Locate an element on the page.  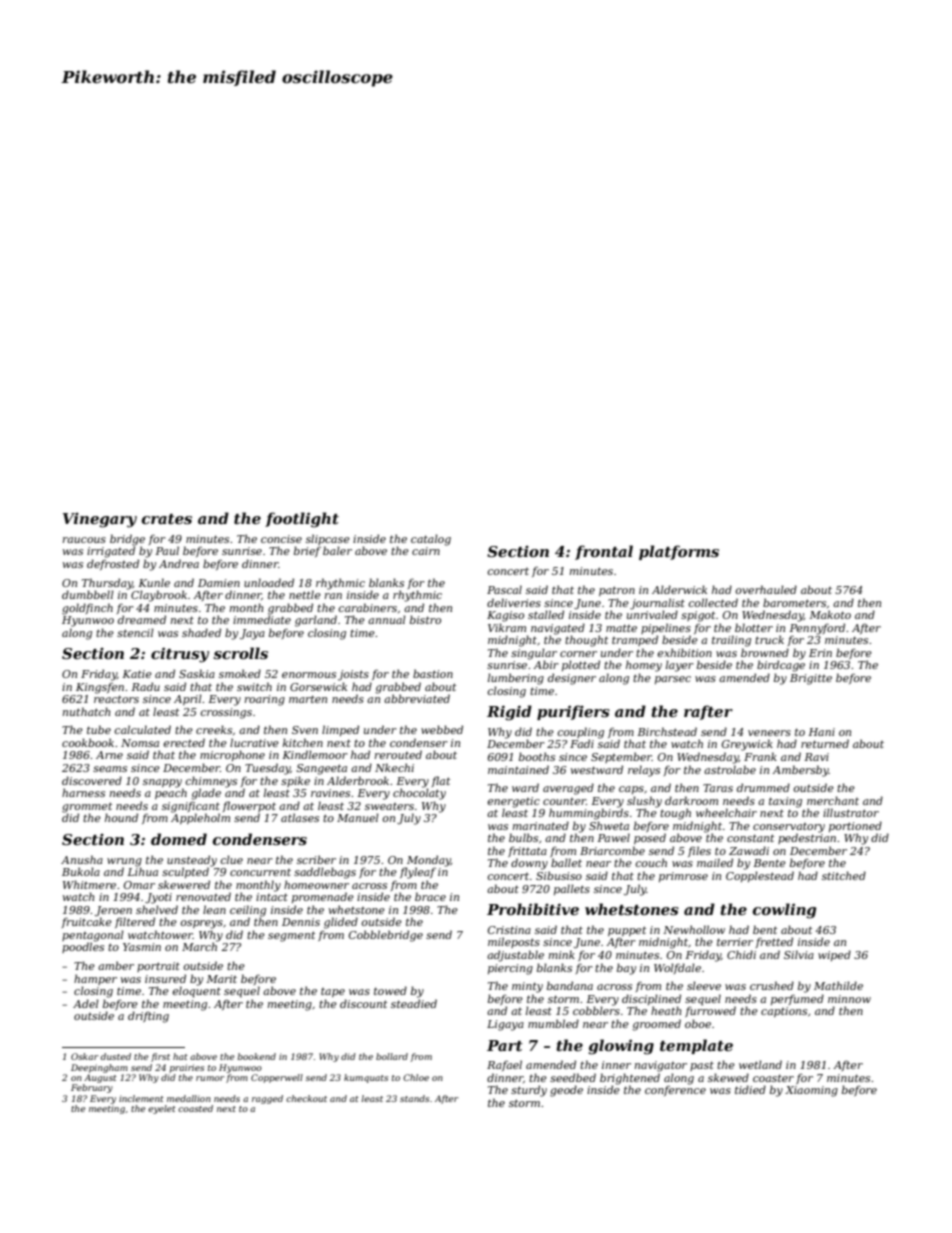
inclement is located at coordinates (141, 1098).
